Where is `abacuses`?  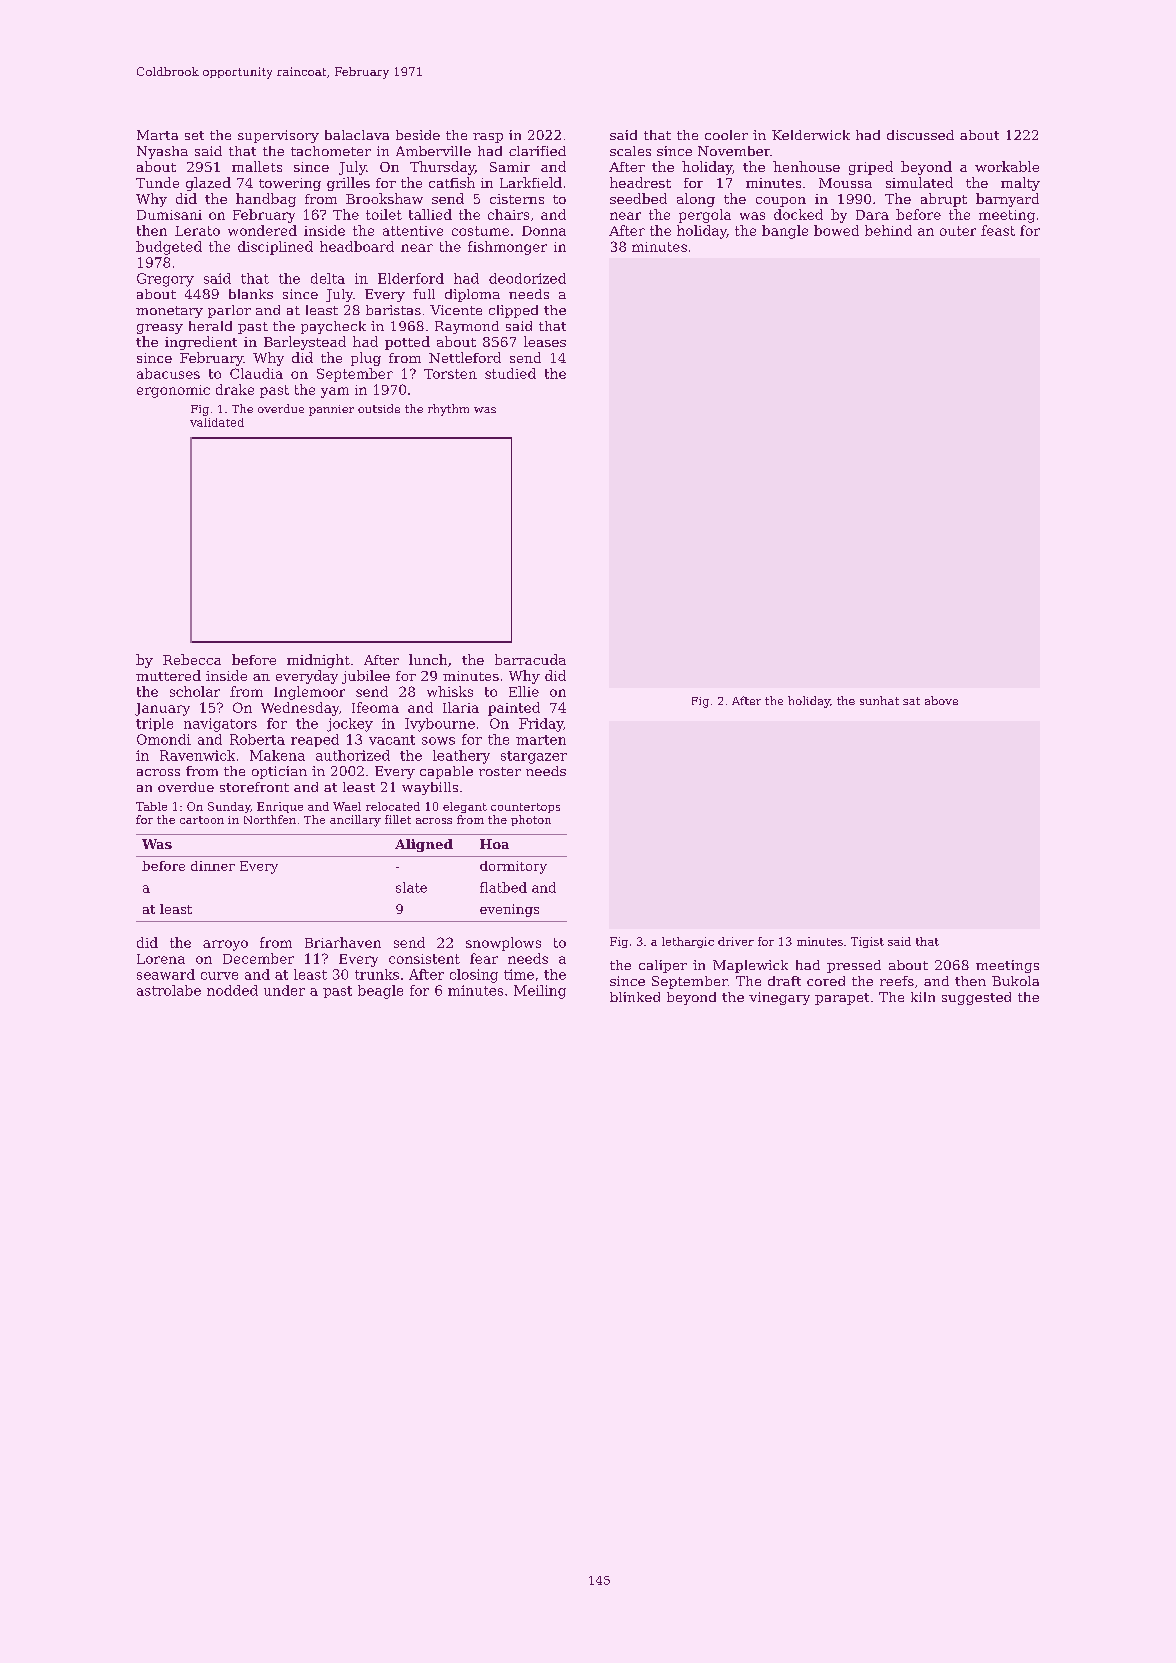 abacuses is located at coordinates (168, 373).
